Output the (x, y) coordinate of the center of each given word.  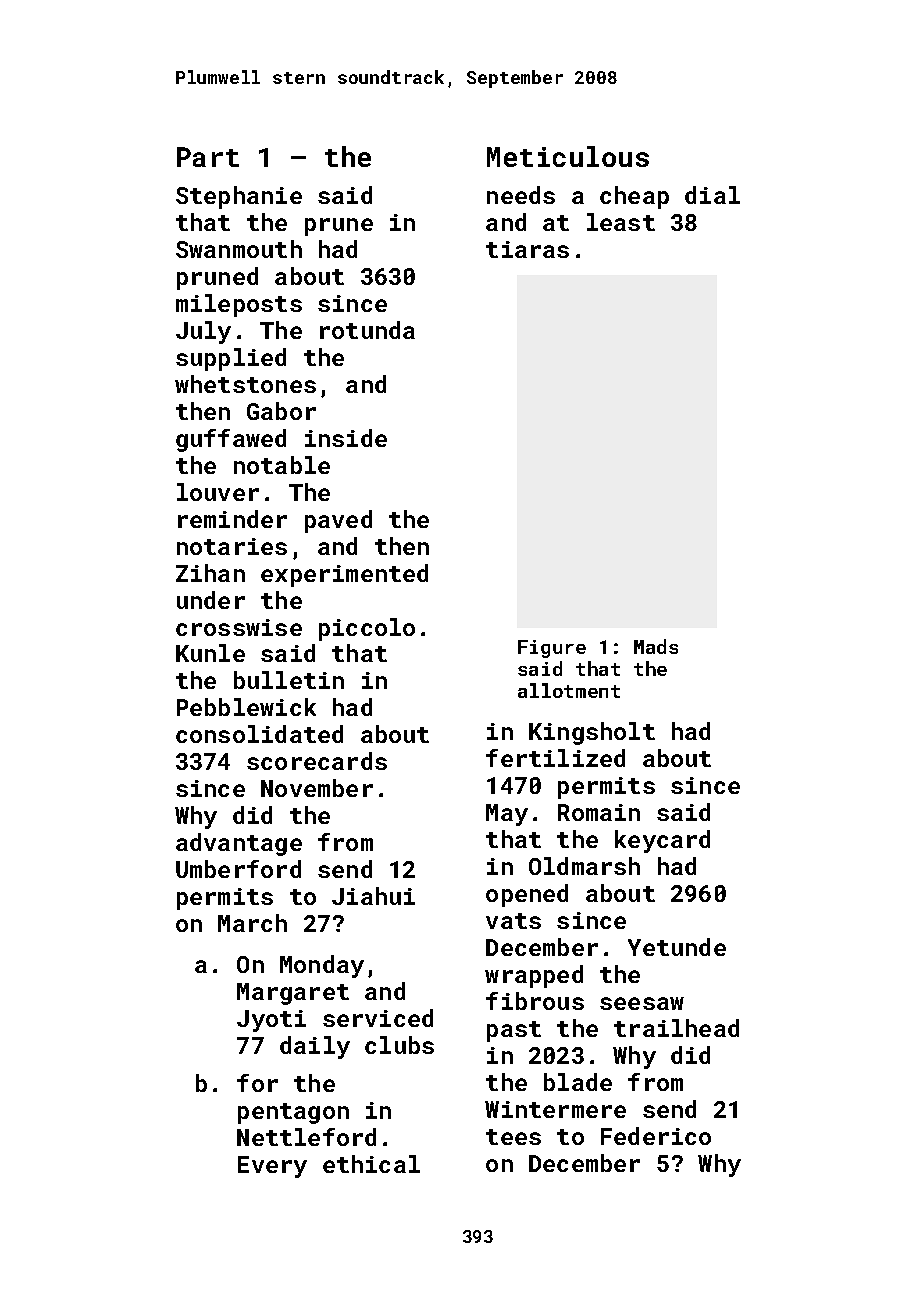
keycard (662, 841)
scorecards (317, 761)
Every (272, 1167)
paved (338, 521)
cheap (634, 197)
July (203, 332)
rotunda (367, 330)
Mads (656, 646)
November (317, 788)
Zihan (210, 573)
